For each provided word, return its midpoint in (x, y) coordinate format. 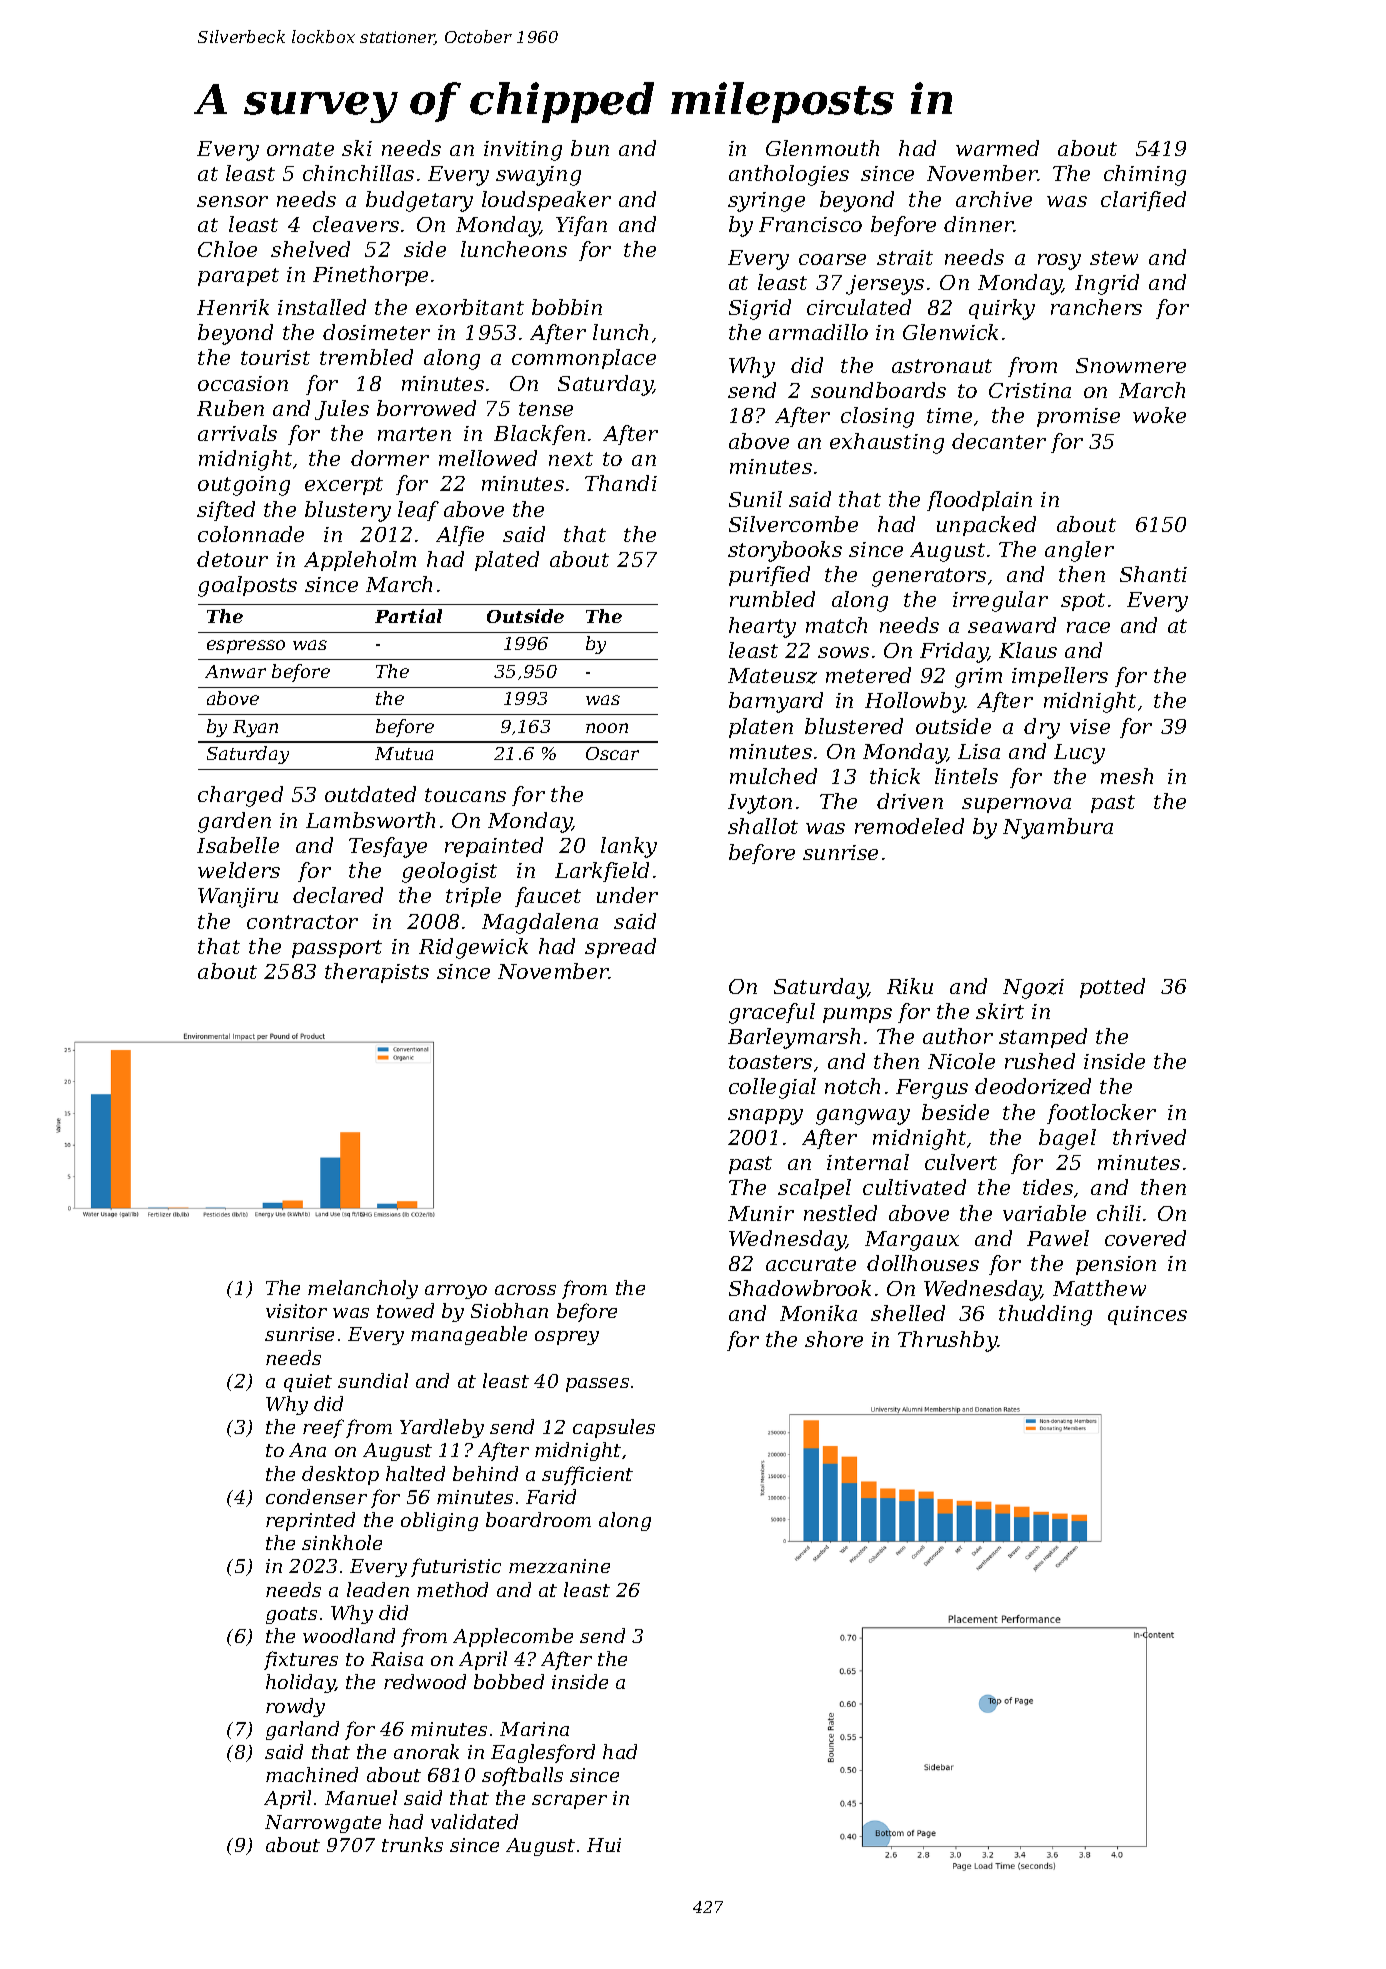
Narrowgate (323, 1824)
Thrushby (948, 1341)
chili (1119, 1213)
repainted (494, 847)
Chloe (227, 249)
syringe (766, 202)
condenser (316, 1496)
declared (338, 895)
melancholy (363, 1289)
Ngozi (1033, 989)
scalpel (814, 1189)
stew (1114, 258)
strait (905, 257)
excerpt (344, 486)
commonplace (584, 359)
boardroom (538, 1519)
